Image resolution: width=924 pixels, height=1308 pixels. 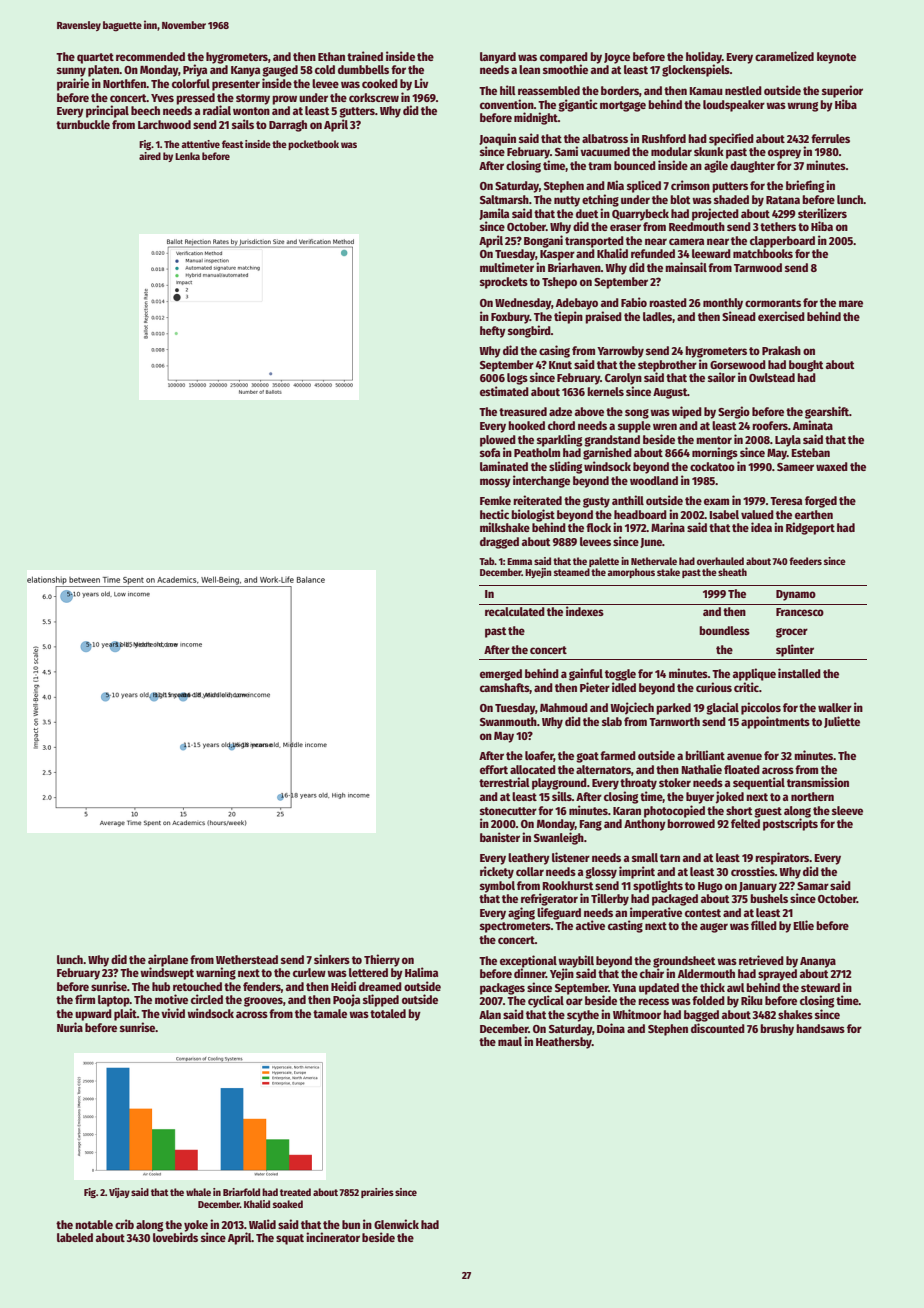 What do you see at coordinates (490, 452) in the screenshot?
I see `sofa` at bounding box center [490, 452].
